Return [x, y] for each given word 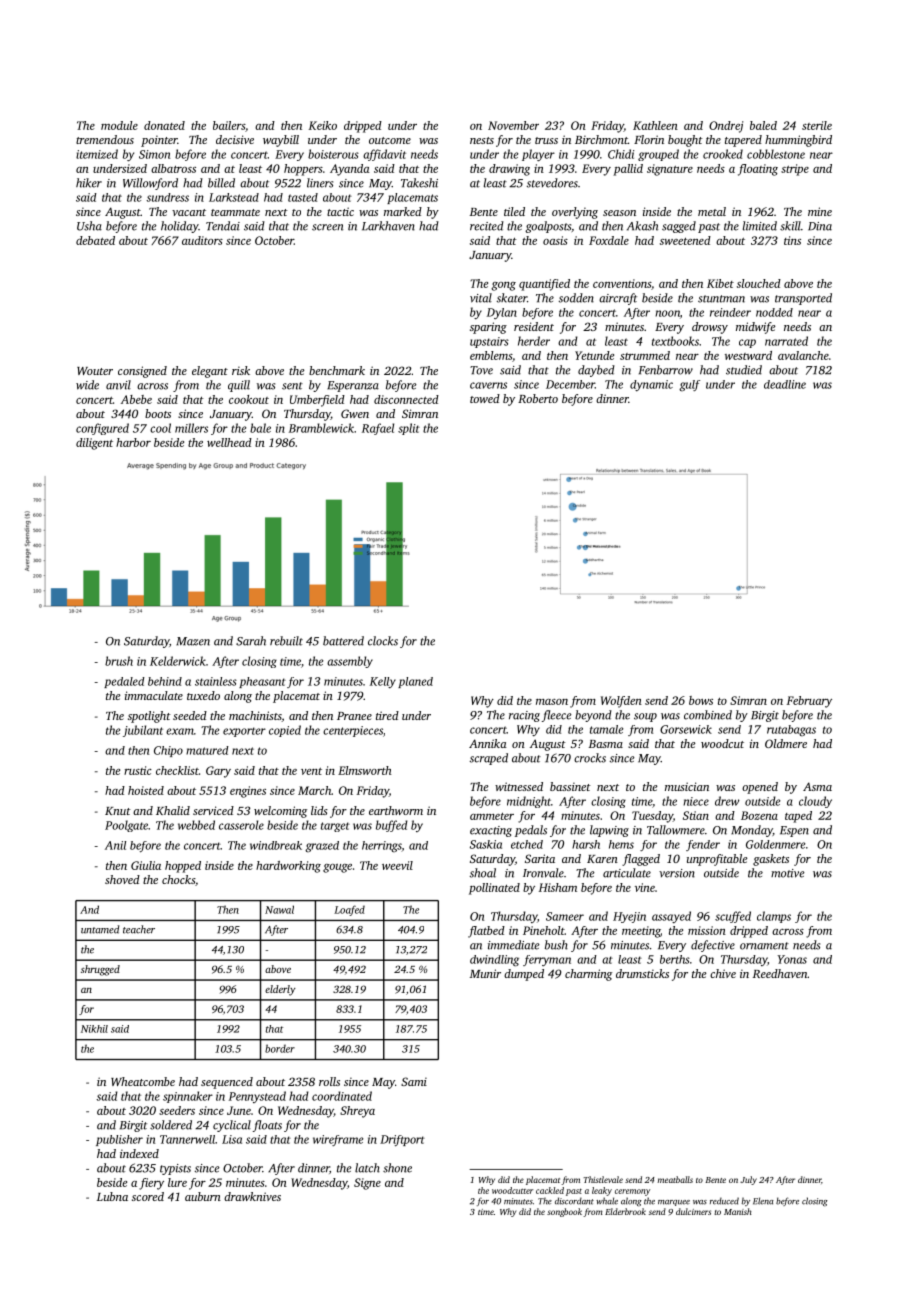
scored [148, 1196]
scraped [489, 759]
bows [701, 700]
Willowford [150, 184]
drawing [509, 170]
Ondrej [726, 127]
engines [248, 792]
